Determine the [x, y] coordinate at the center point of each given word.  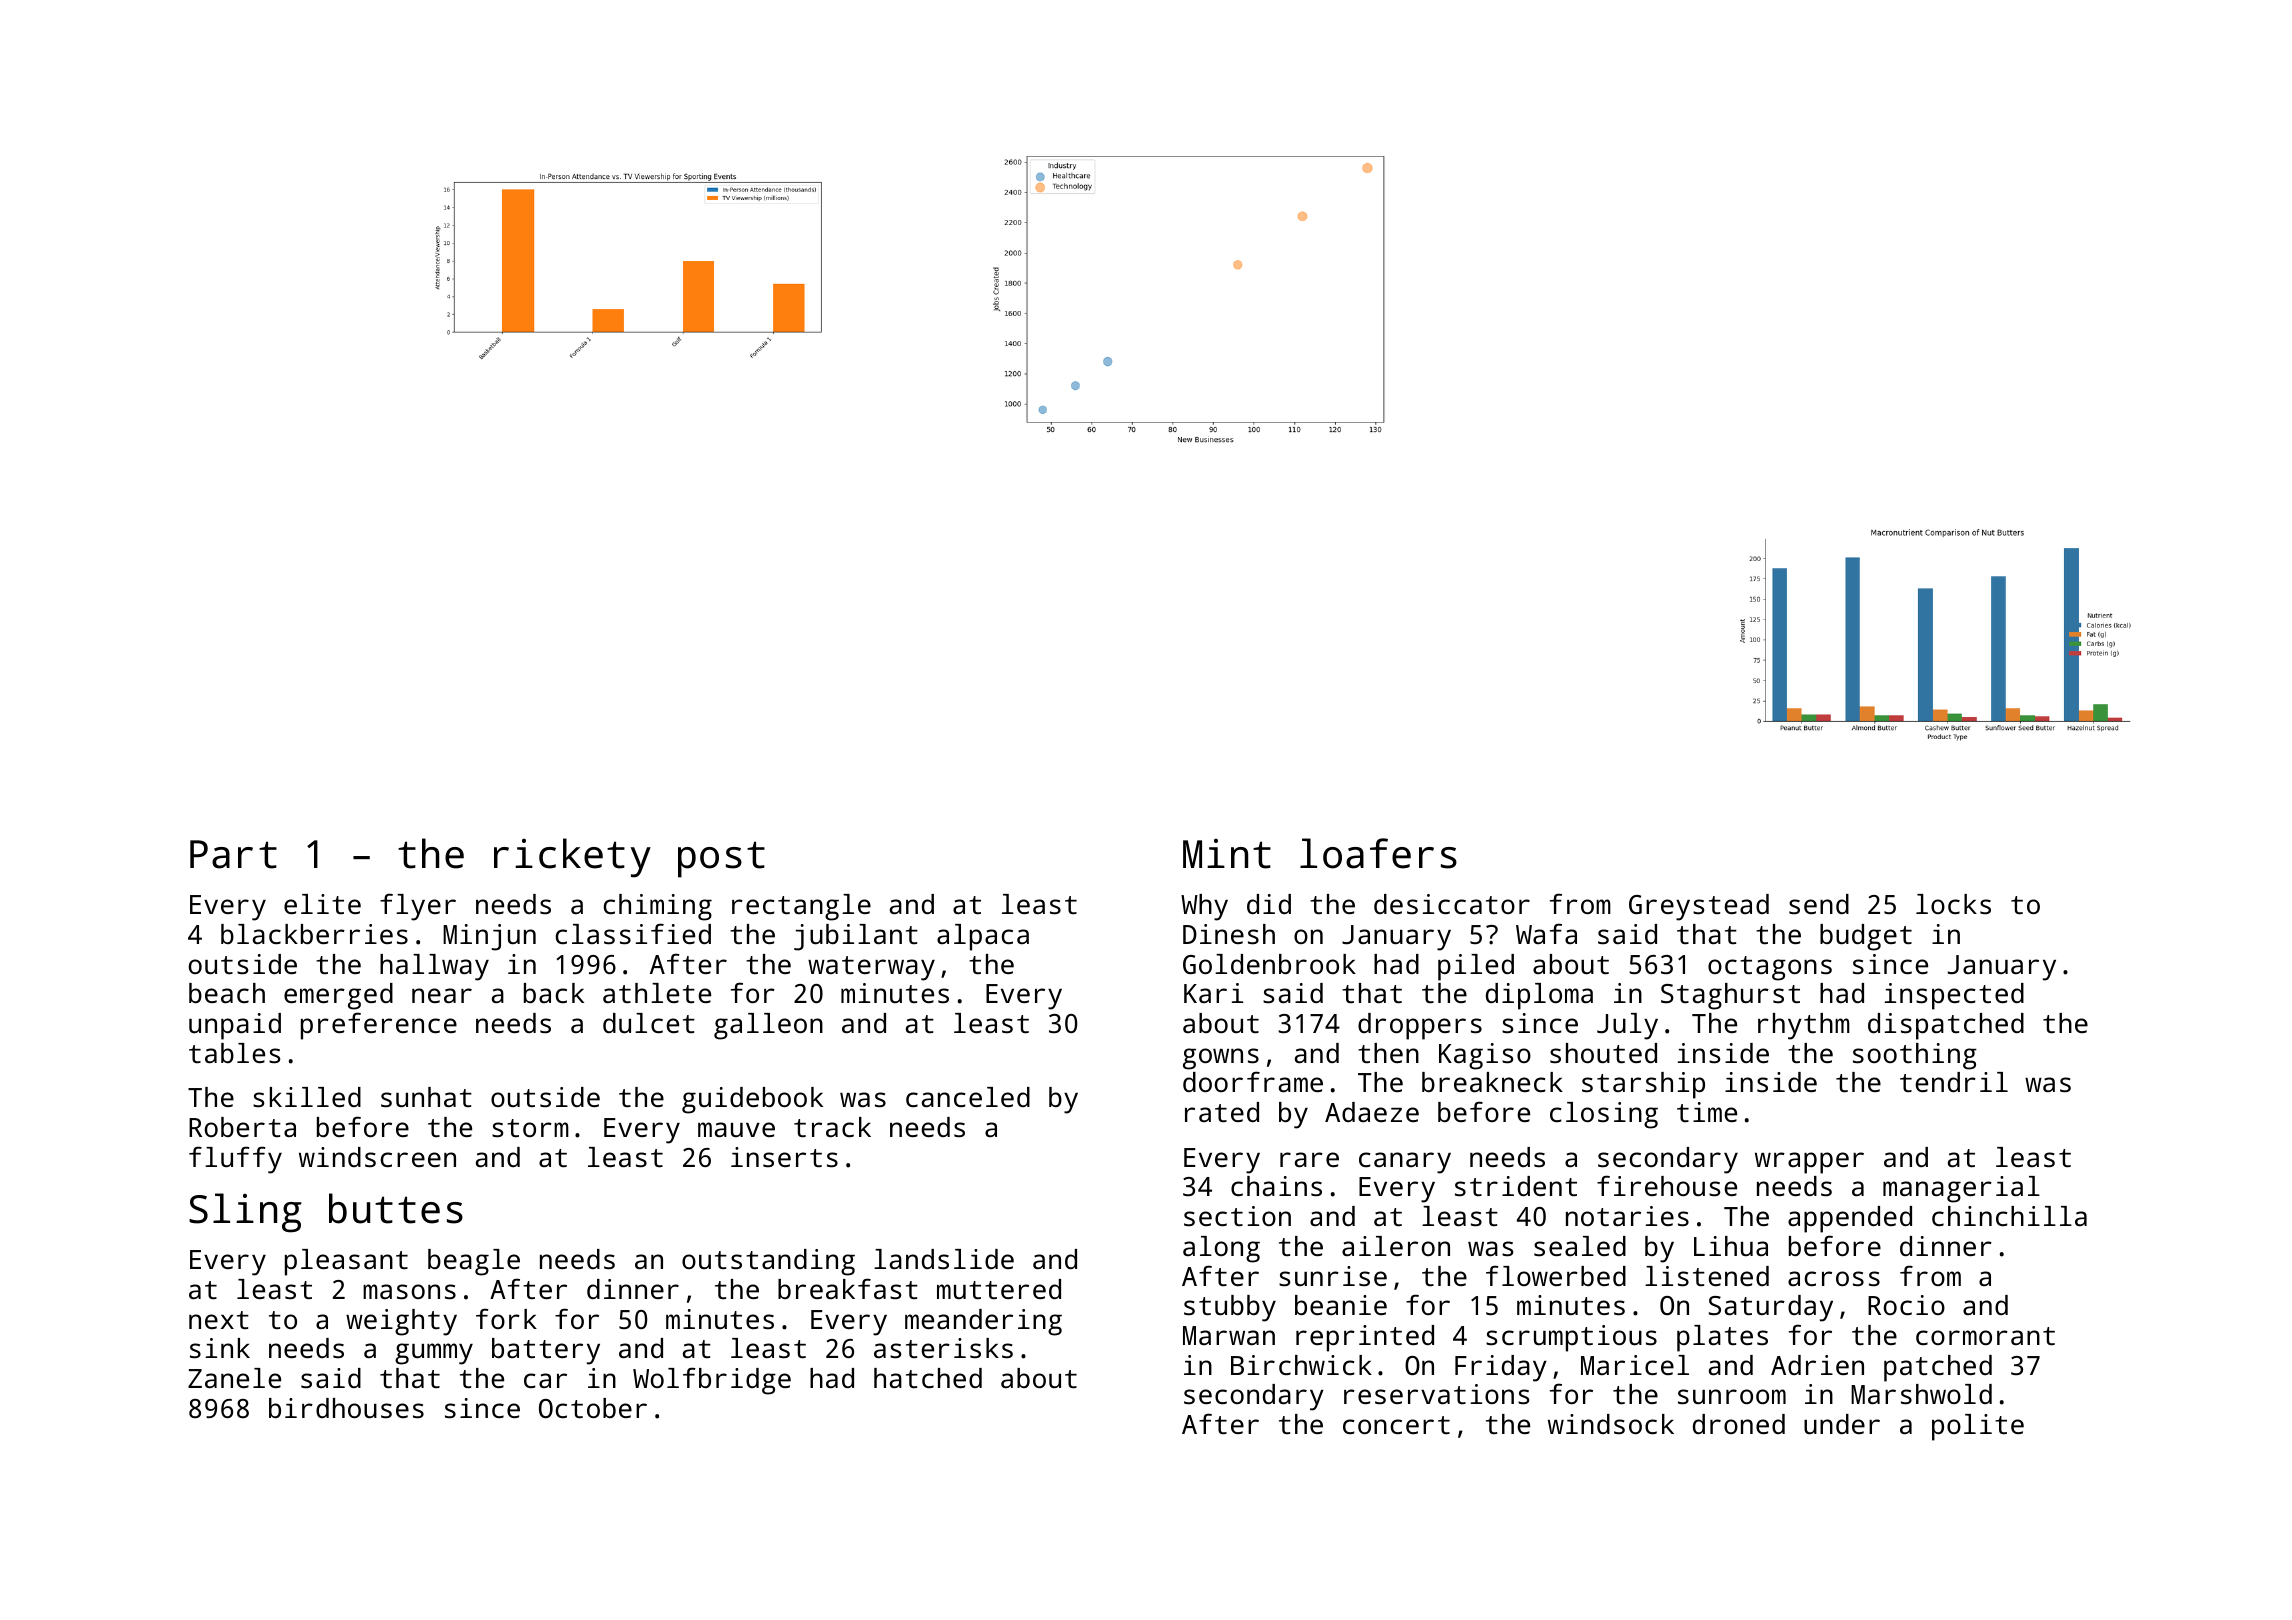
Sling [245, 1213]
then [1388, 1053]
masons [409, 1292]
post [721, 859]
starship [1643, 1085]
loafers [1378, 853]
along [1221, 1249]
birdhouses [346, 1408]
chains [1276, 1186]
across [1834, 1279]
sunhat [426, 1097]
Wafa [1546, 933]
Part [233, 854]
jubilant [856, 937]
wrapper [1809, 1163]
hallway [434, 967]
